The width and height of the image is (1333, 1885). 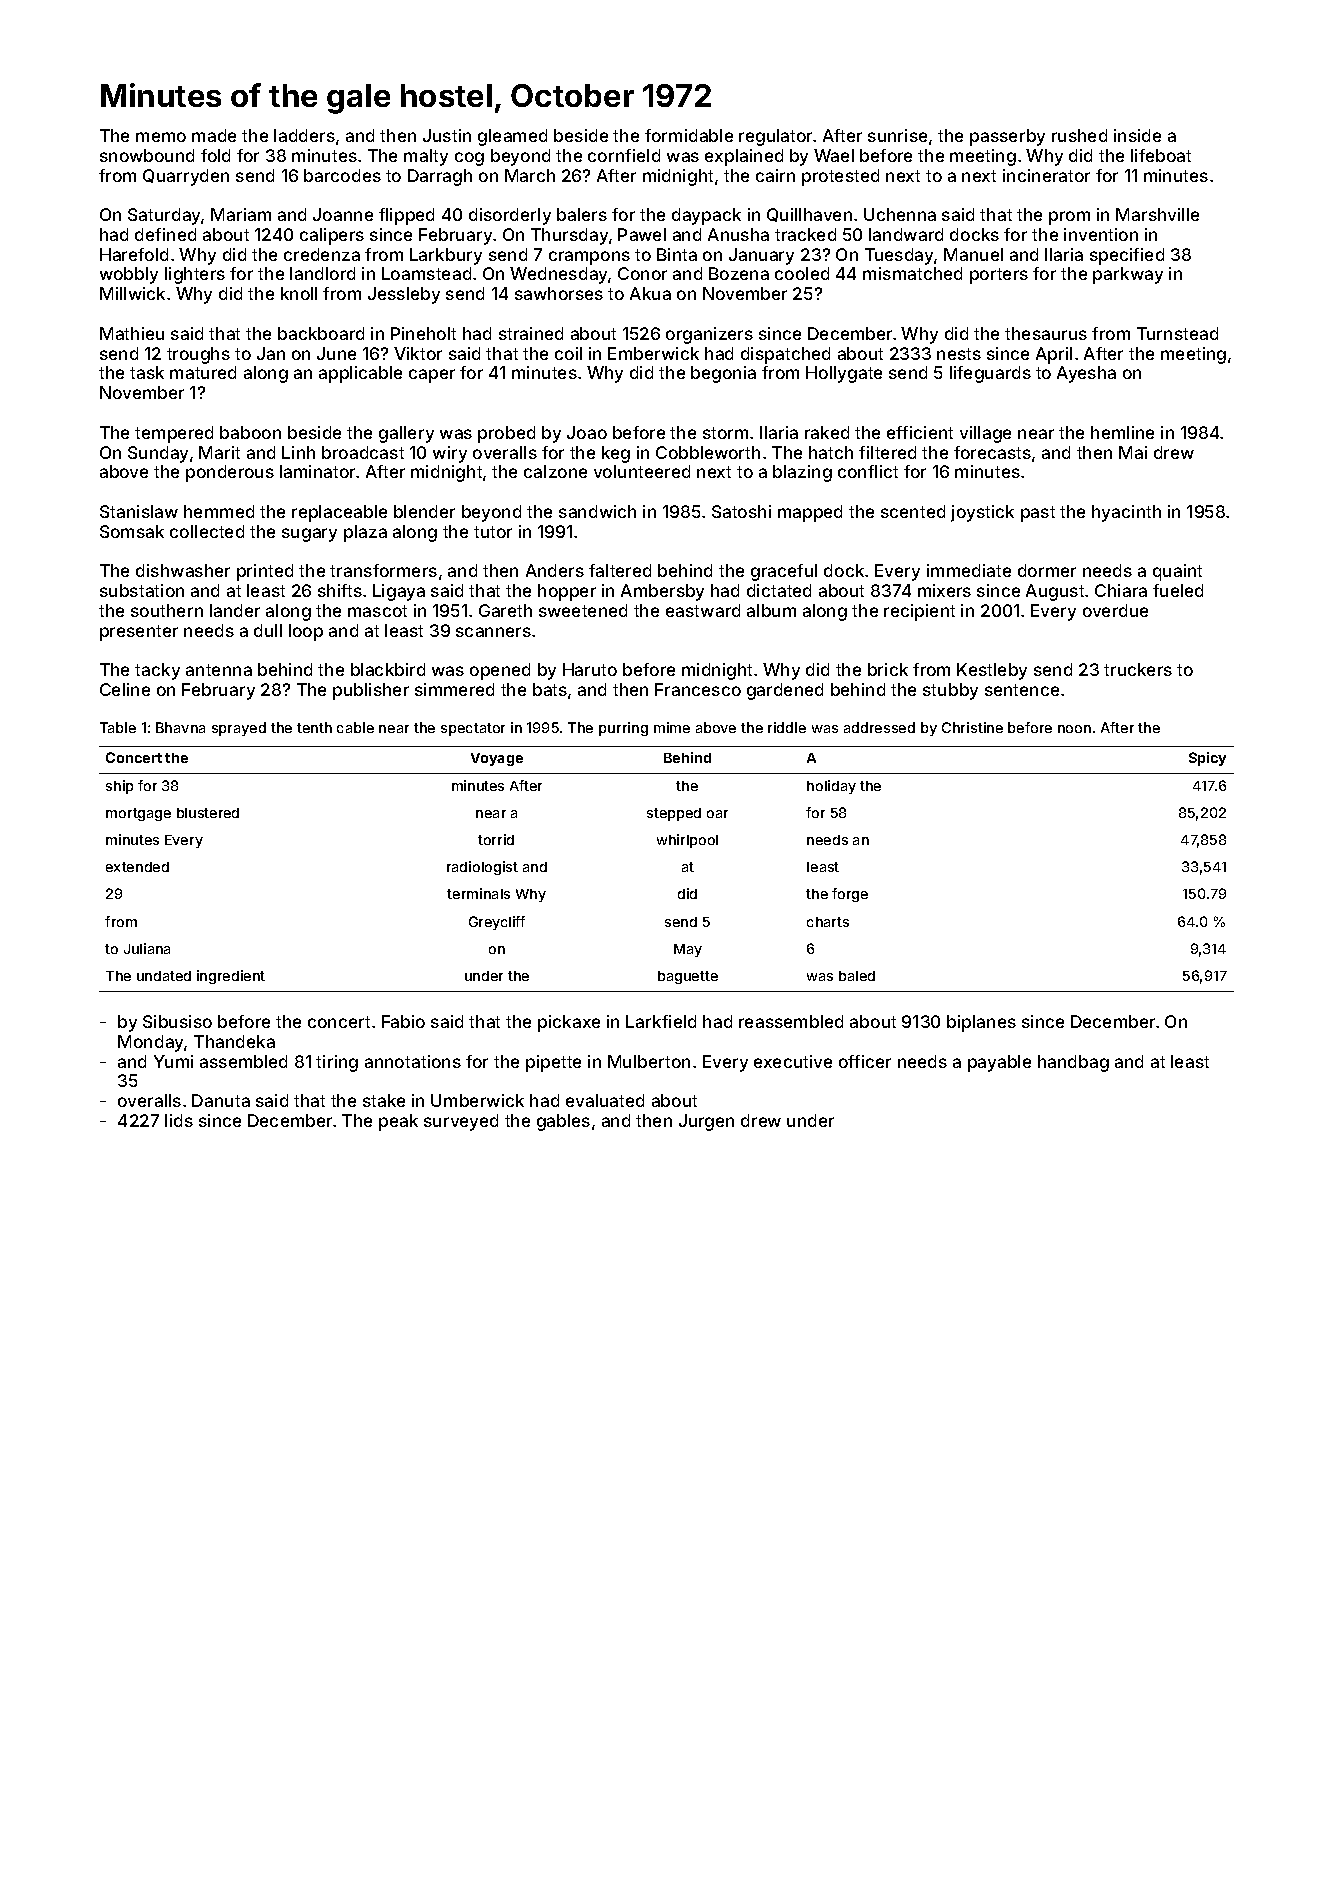 What do you see at coordinates (706, 1122) in the image?
I see `Jurgen` at bounding box center [706, 1122].
